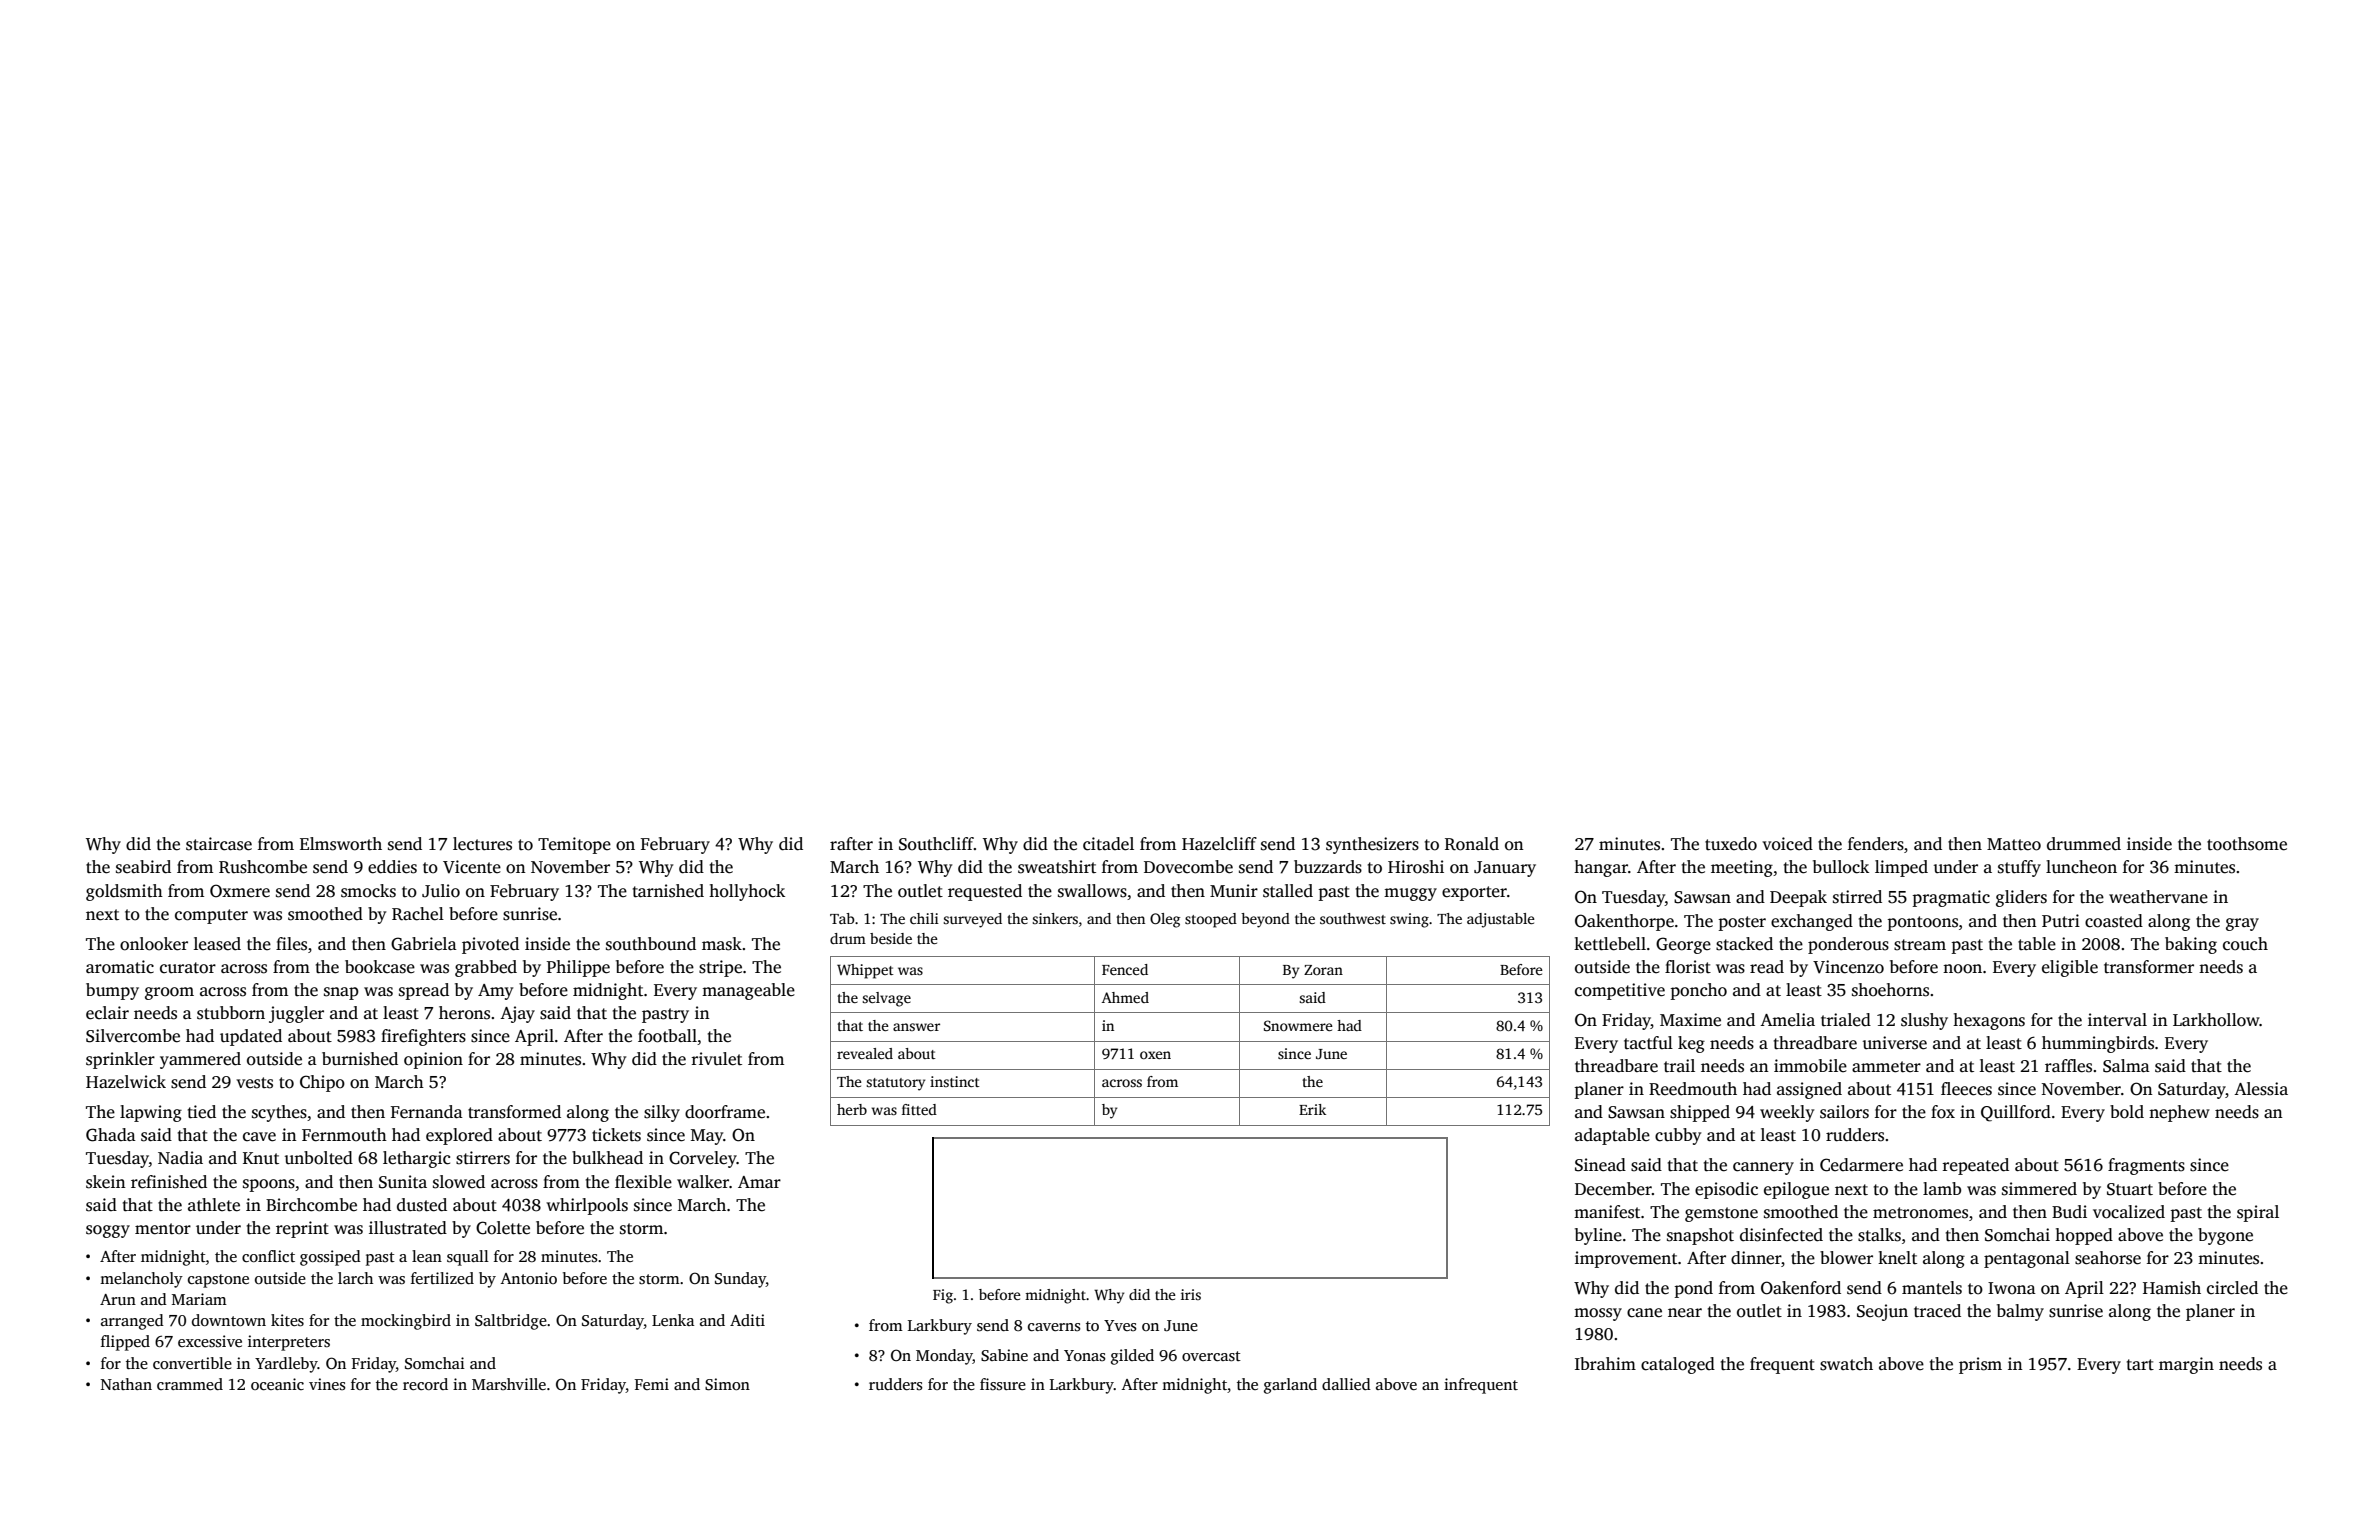 The width and height of the screenshot is (2380, 1540). I want to click on Snowmere, so click(1298, 1025).
